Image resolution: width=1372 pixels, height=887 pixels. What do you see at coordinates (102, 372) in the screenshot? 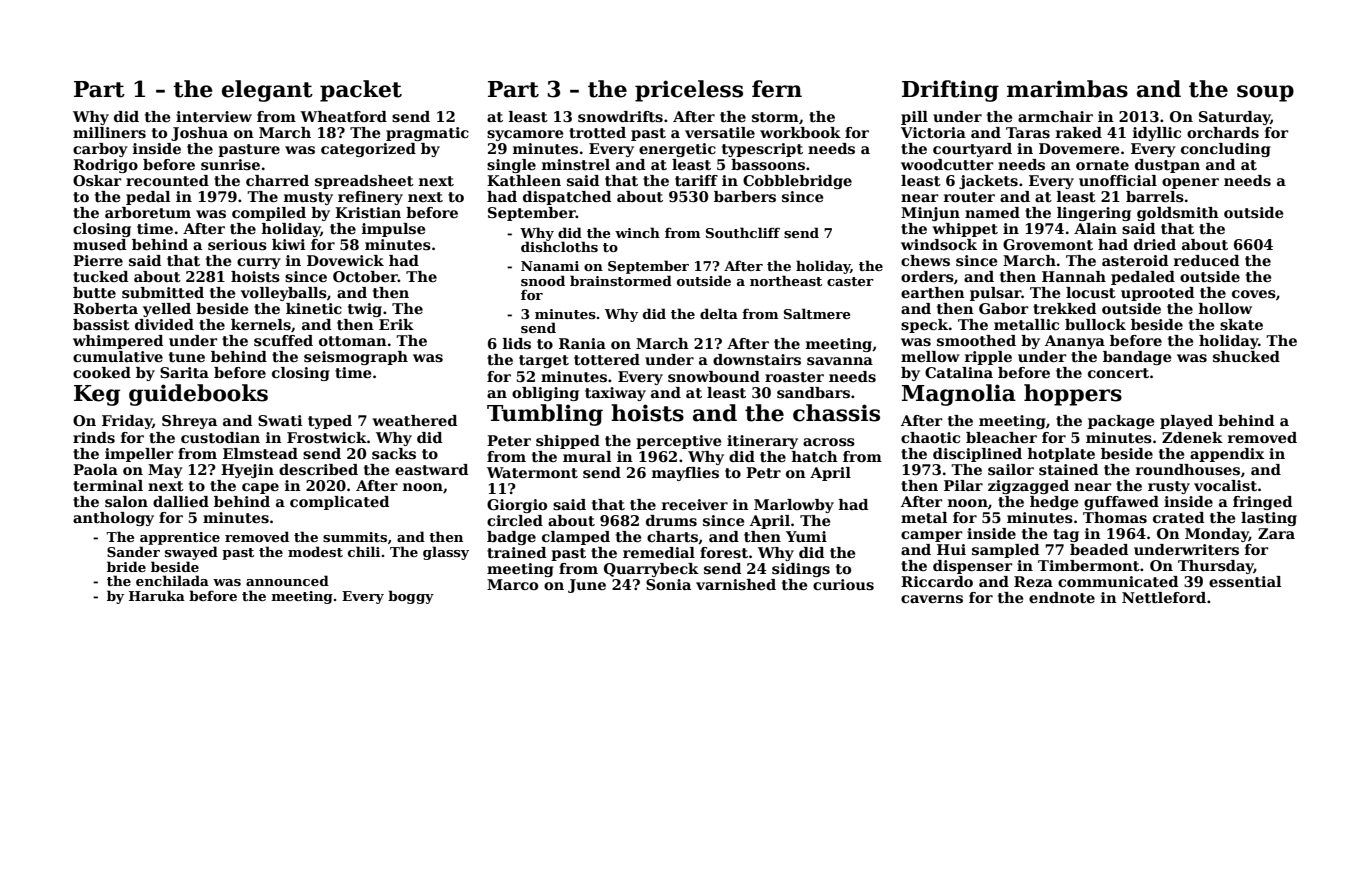
I see `cooked` at bounding box center [102, 372].
